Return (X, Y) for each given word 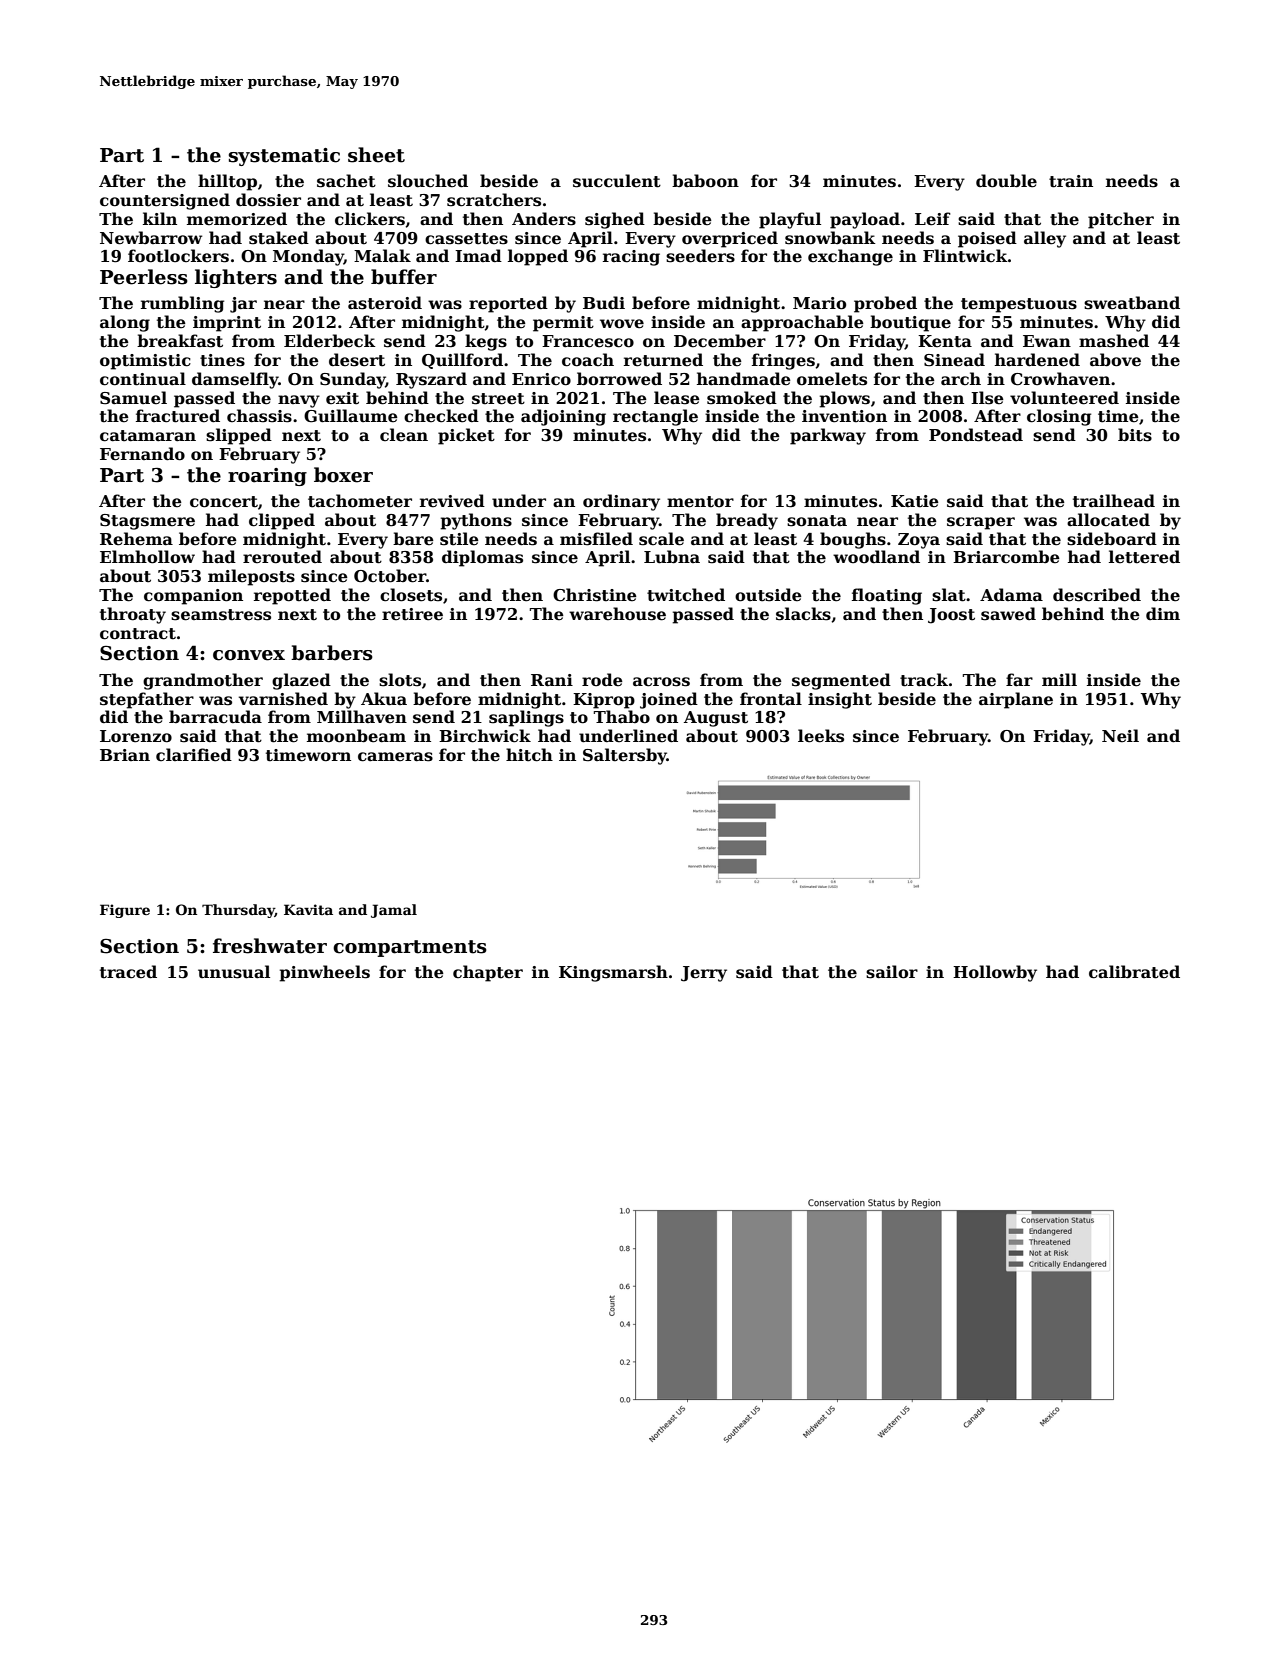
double (1006, 181)
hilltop (227, 182)
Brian (125, 755)
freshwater (270, 946)
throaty (133, 615)
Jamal (394, 911)
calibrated (1134, 972)
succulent (617, 181)
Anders (544, 219)
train (1071, 181)
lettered (1144, 557)
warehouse (617, 614)
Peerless (144, 277)
